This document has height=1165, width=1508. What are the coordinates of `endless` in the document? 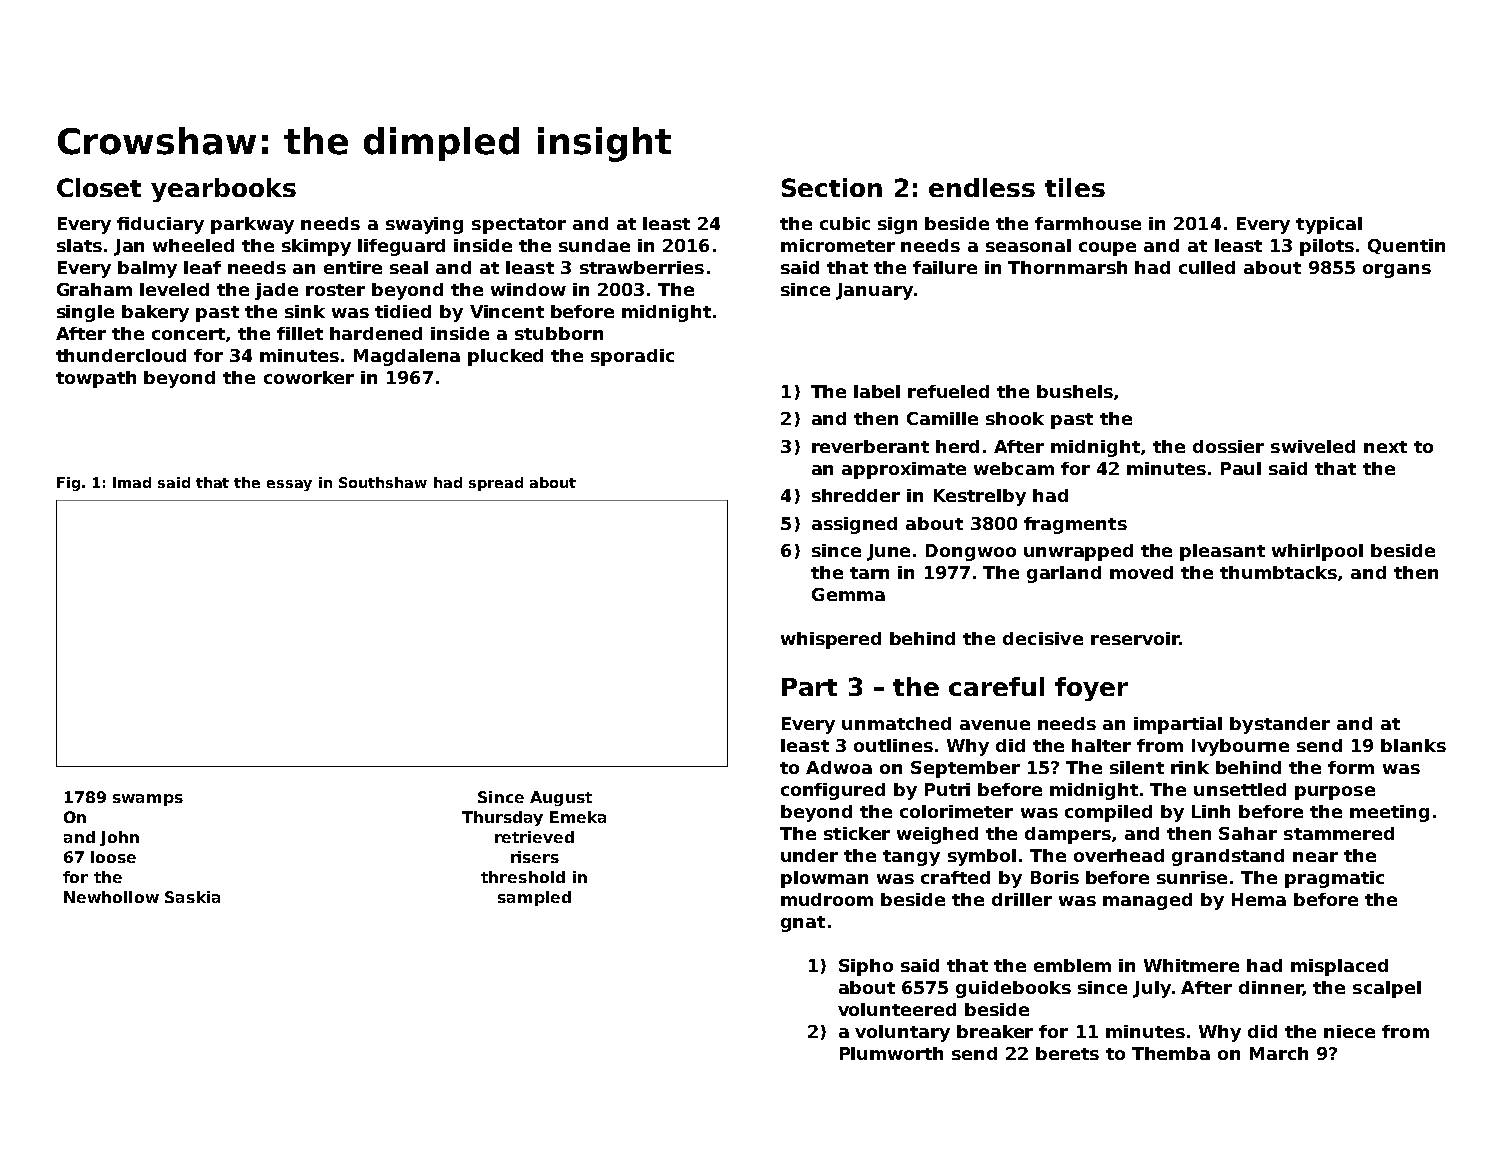 It's located at (982, 187).
